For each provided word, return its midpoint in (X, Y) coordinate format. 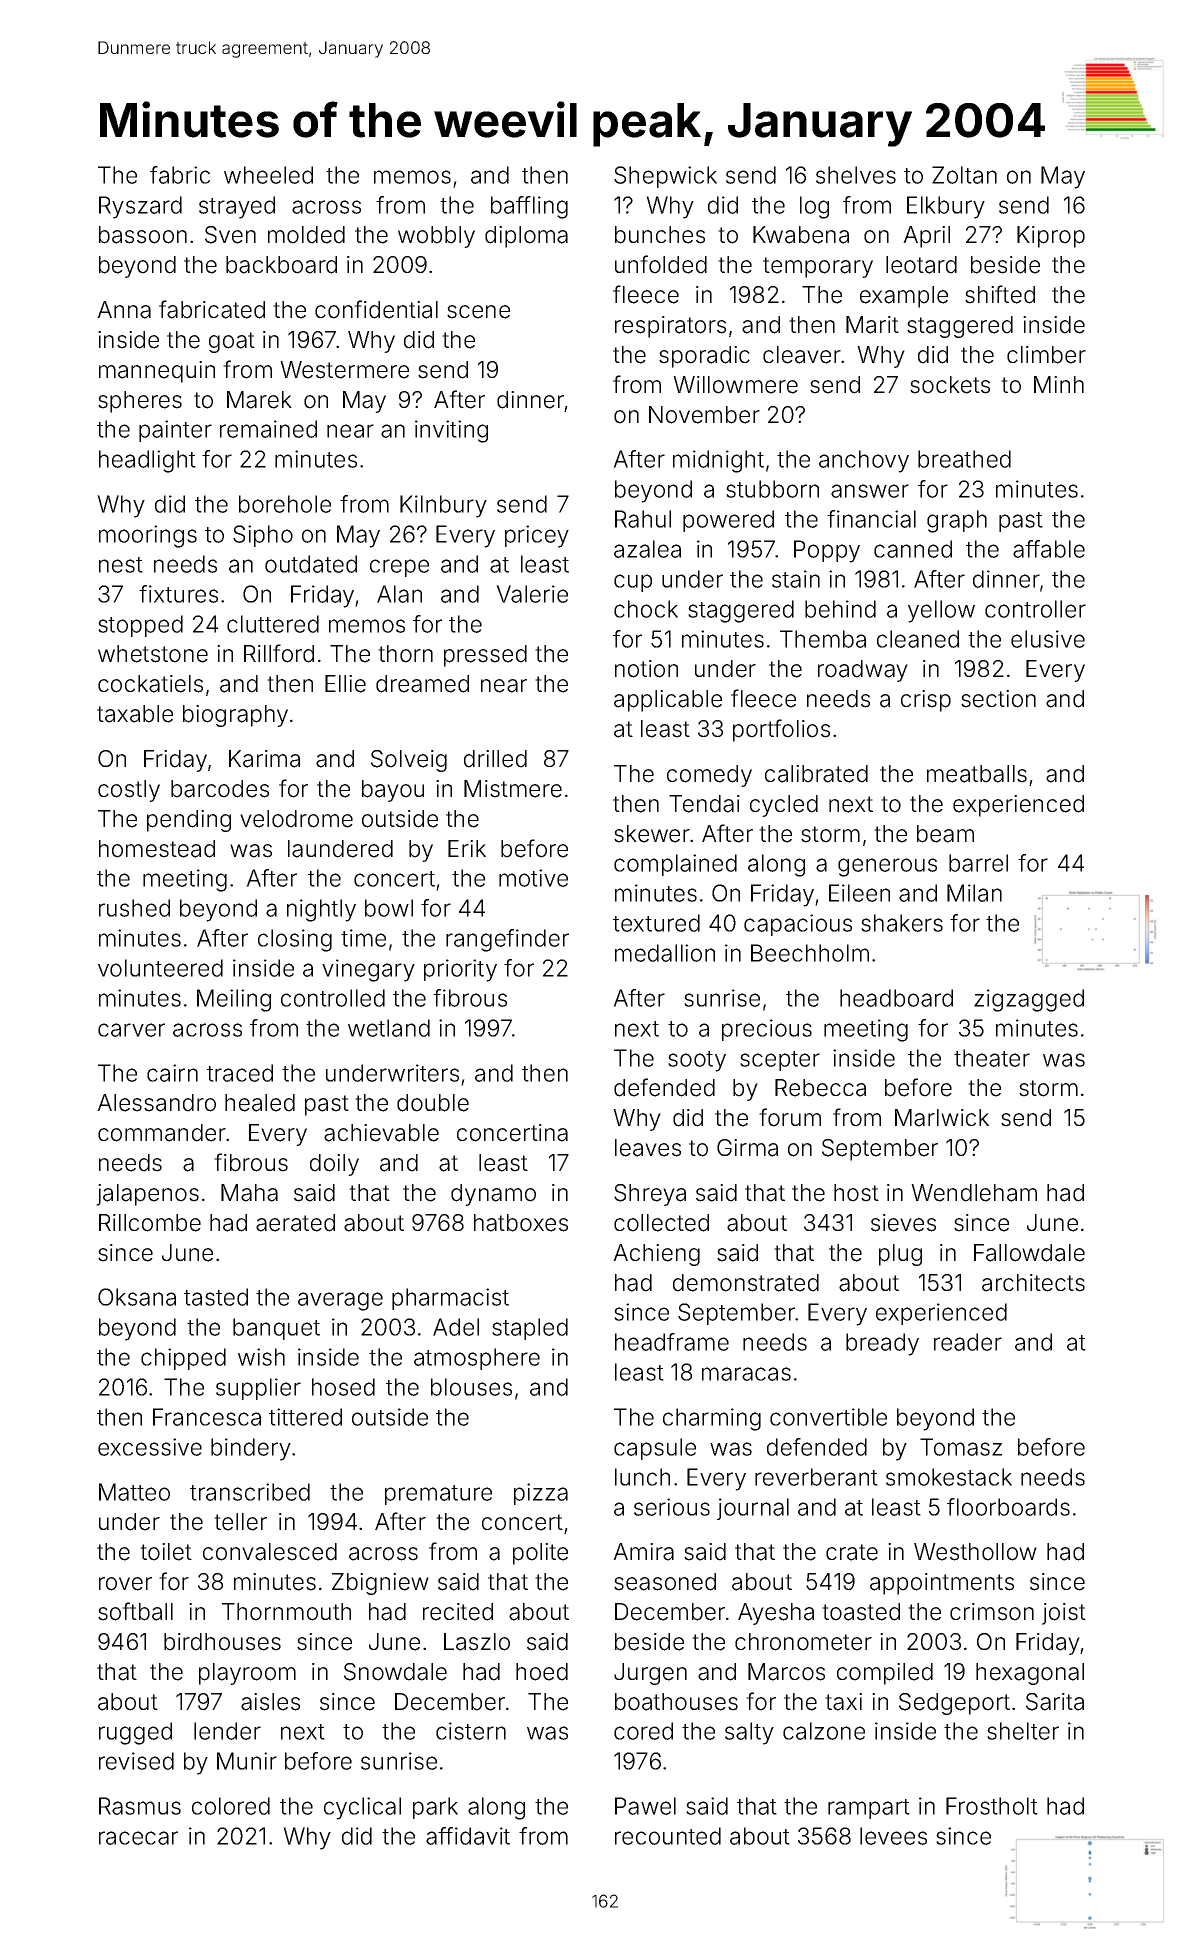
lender (227, 1731)
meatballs (977, 774)
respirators (670, 327)
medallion (665, 953)
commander (162, 1133)
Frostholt (992, 1806)
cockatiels (150, 684)
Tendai (704, 804)
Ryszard (140, 207)
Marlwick (942, 1118)
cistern (471, 1731)
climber (1046, 355)
